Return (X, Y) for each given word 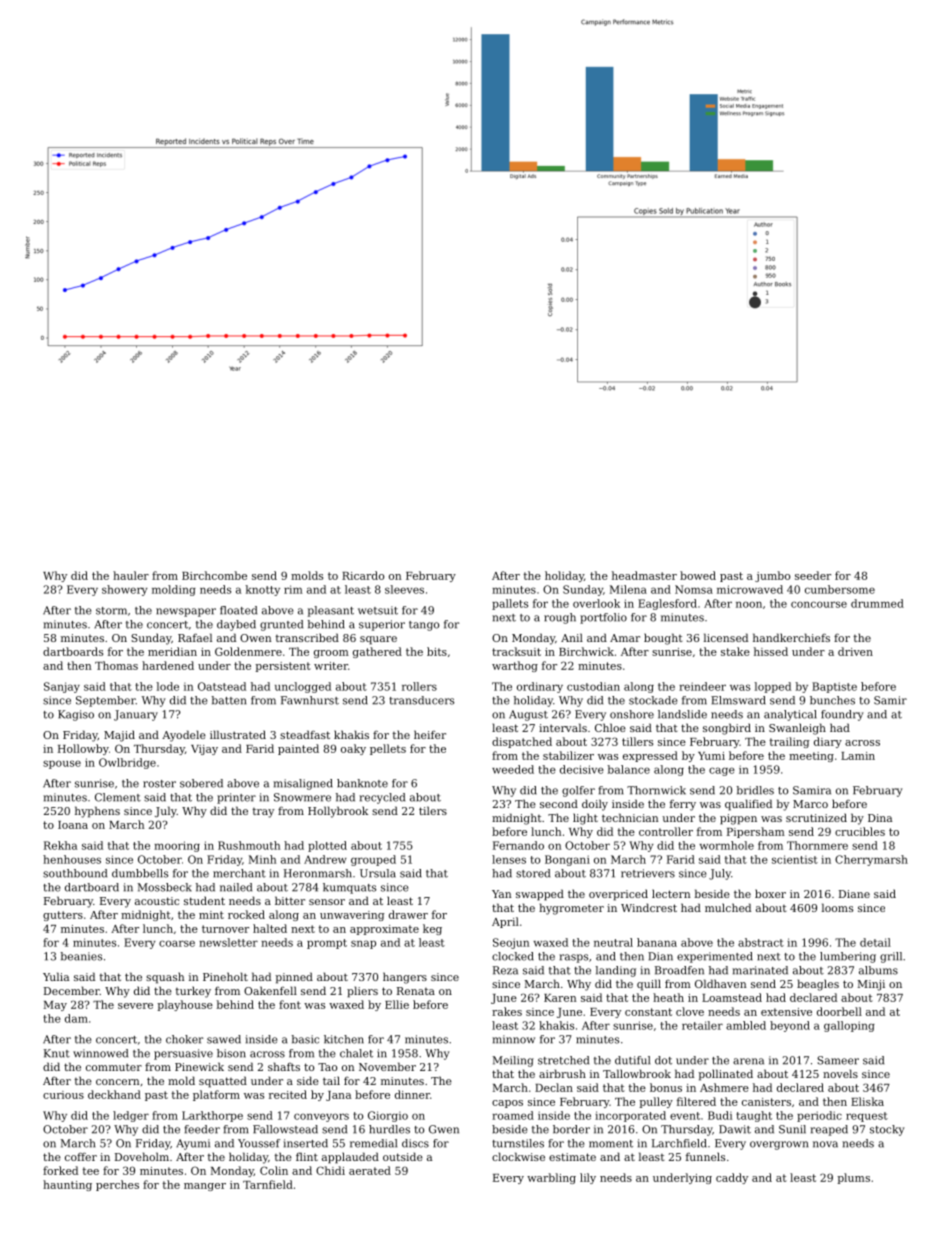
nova (825, 1144)
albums (878, 970)
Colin (274, 1170)
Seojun (511, 943)
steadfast (305, 734)
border (571, 1129)
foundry (842, 715)
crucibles (860, 831)
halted (270, 928)
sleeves (404, 589)
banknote (362, 783)
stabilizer (568, 755)
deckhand (114, 1094)
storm (111, 611)
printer (236, 798)
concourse (819, 604)
